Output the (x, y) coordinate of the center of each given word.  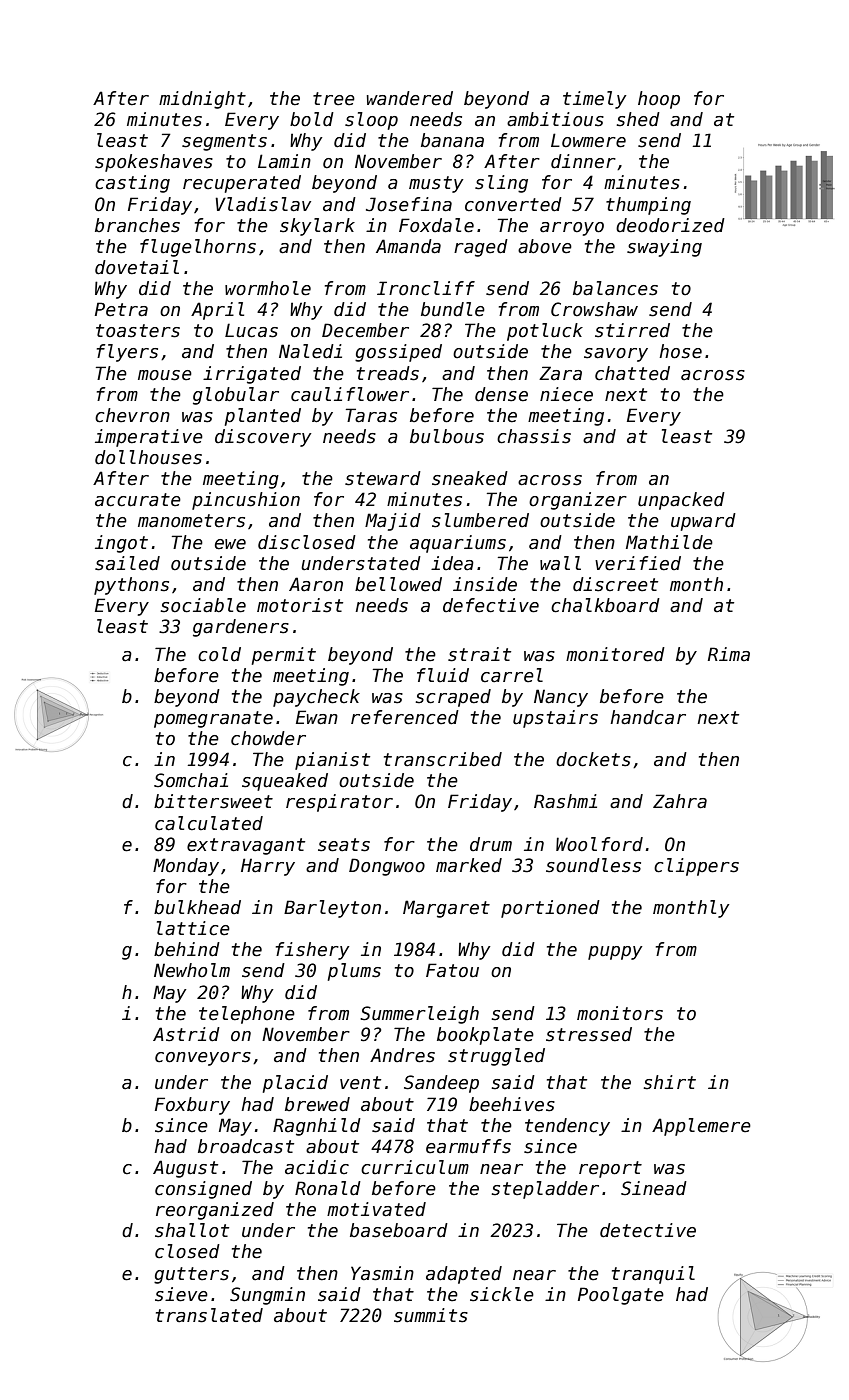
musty (436, 184)
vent (360, 1083)
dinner (583, 161)
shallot (192, 1230)
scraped (453, 698)
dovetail (137, 267)
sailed (127, 563)
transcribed (443, 759)
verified (638, 563)
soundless (593, 865)
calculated (209, 823)
